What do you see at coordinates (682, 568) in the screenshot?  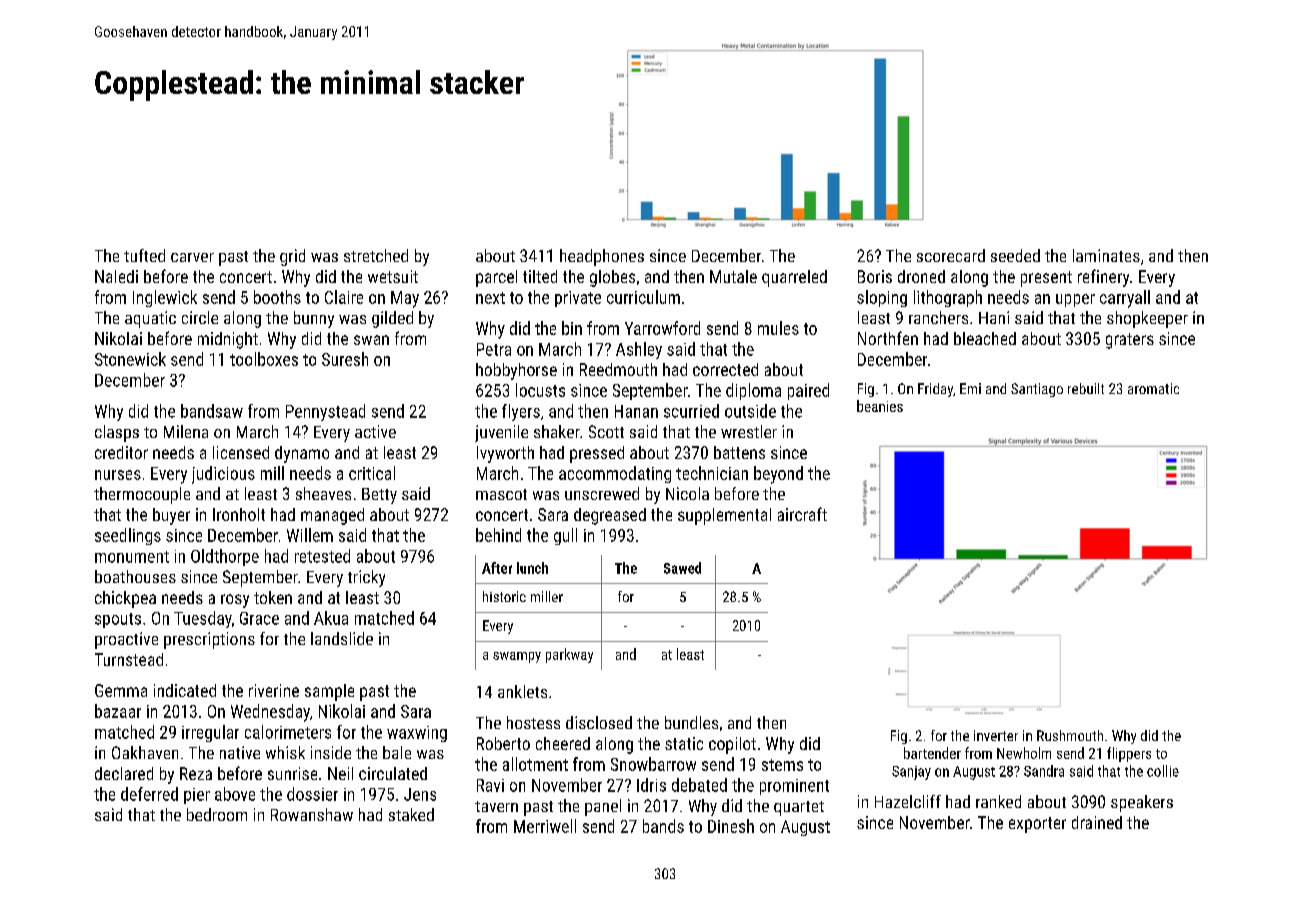 I see `Sawed` at bounding box center [682, 568].
